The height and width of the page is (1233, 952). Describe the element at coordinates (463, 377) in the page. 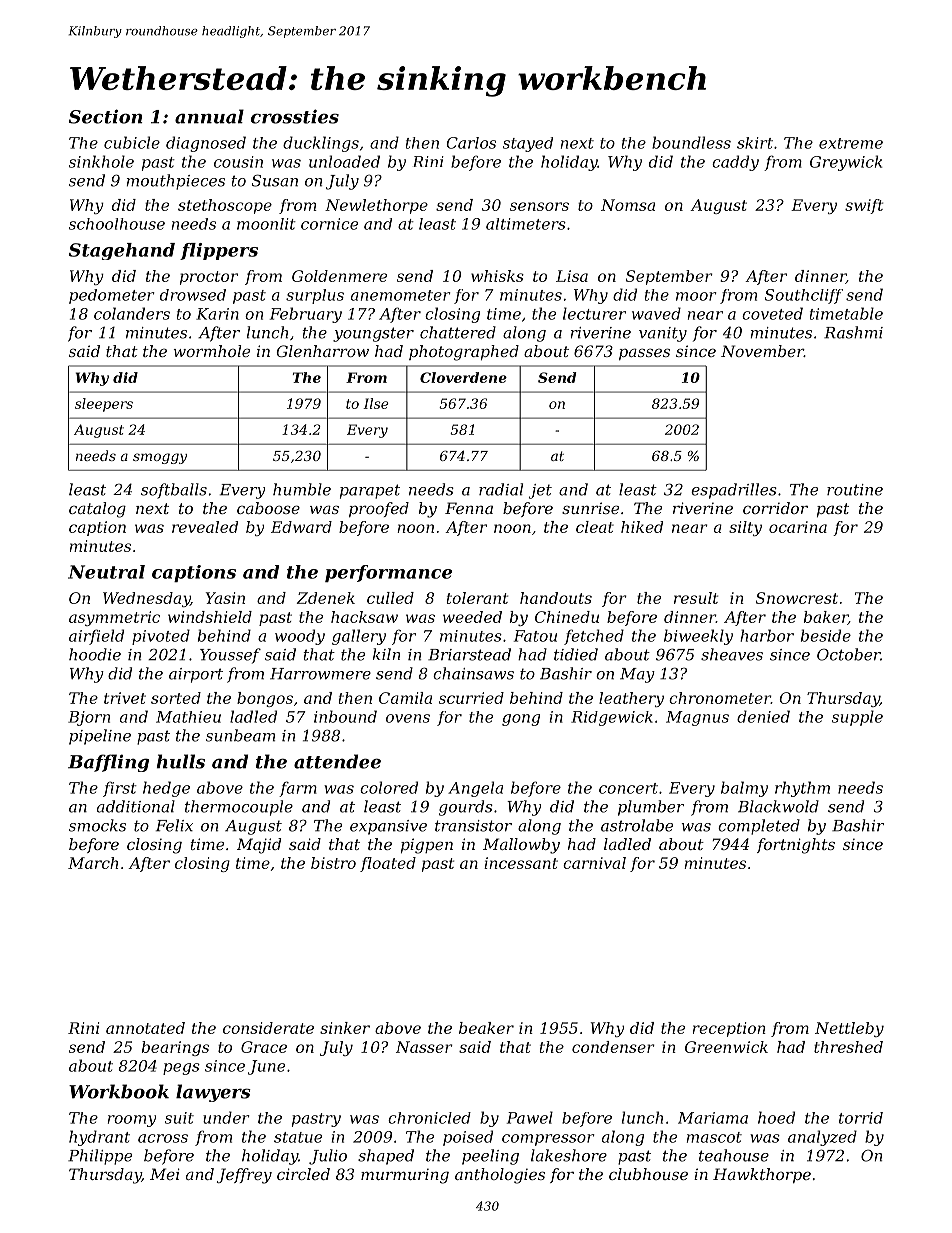

I see `Cloverdene` at that location.
